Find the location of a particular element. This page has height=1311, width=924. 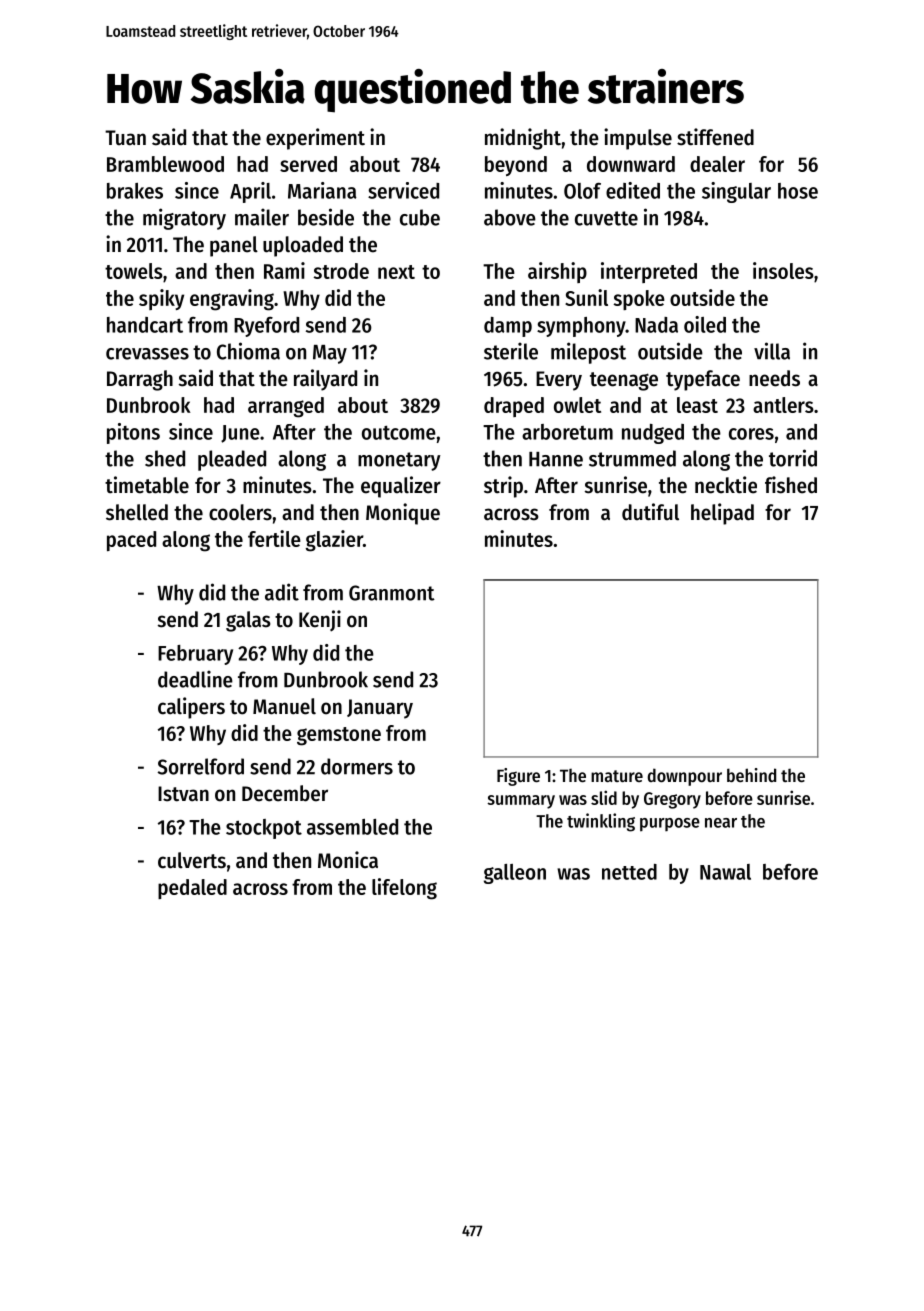

deadline is located at coordinates (195, 679).
